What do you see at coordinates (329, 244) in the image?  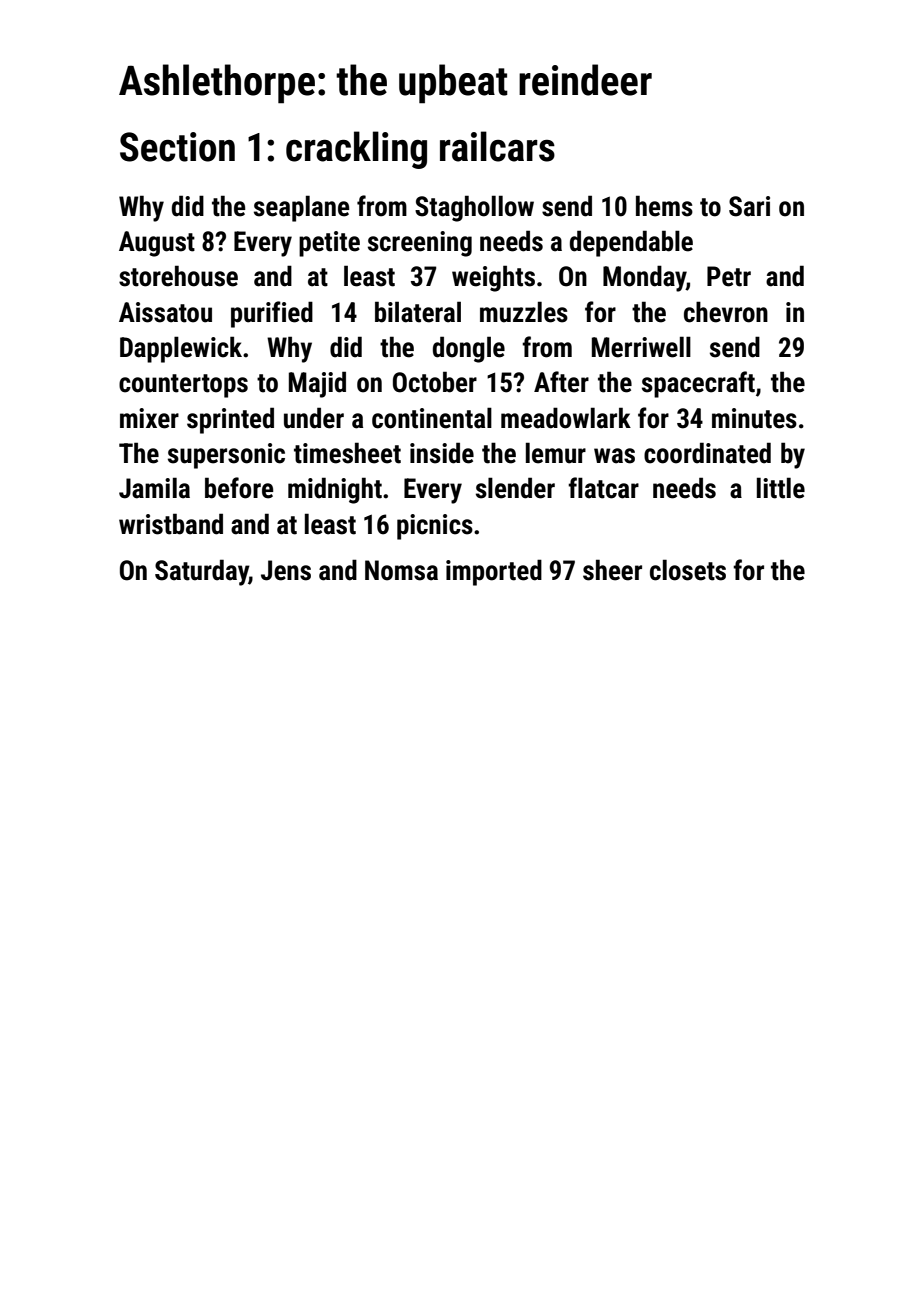 I see `petite` at bounding box center [329, 244].
